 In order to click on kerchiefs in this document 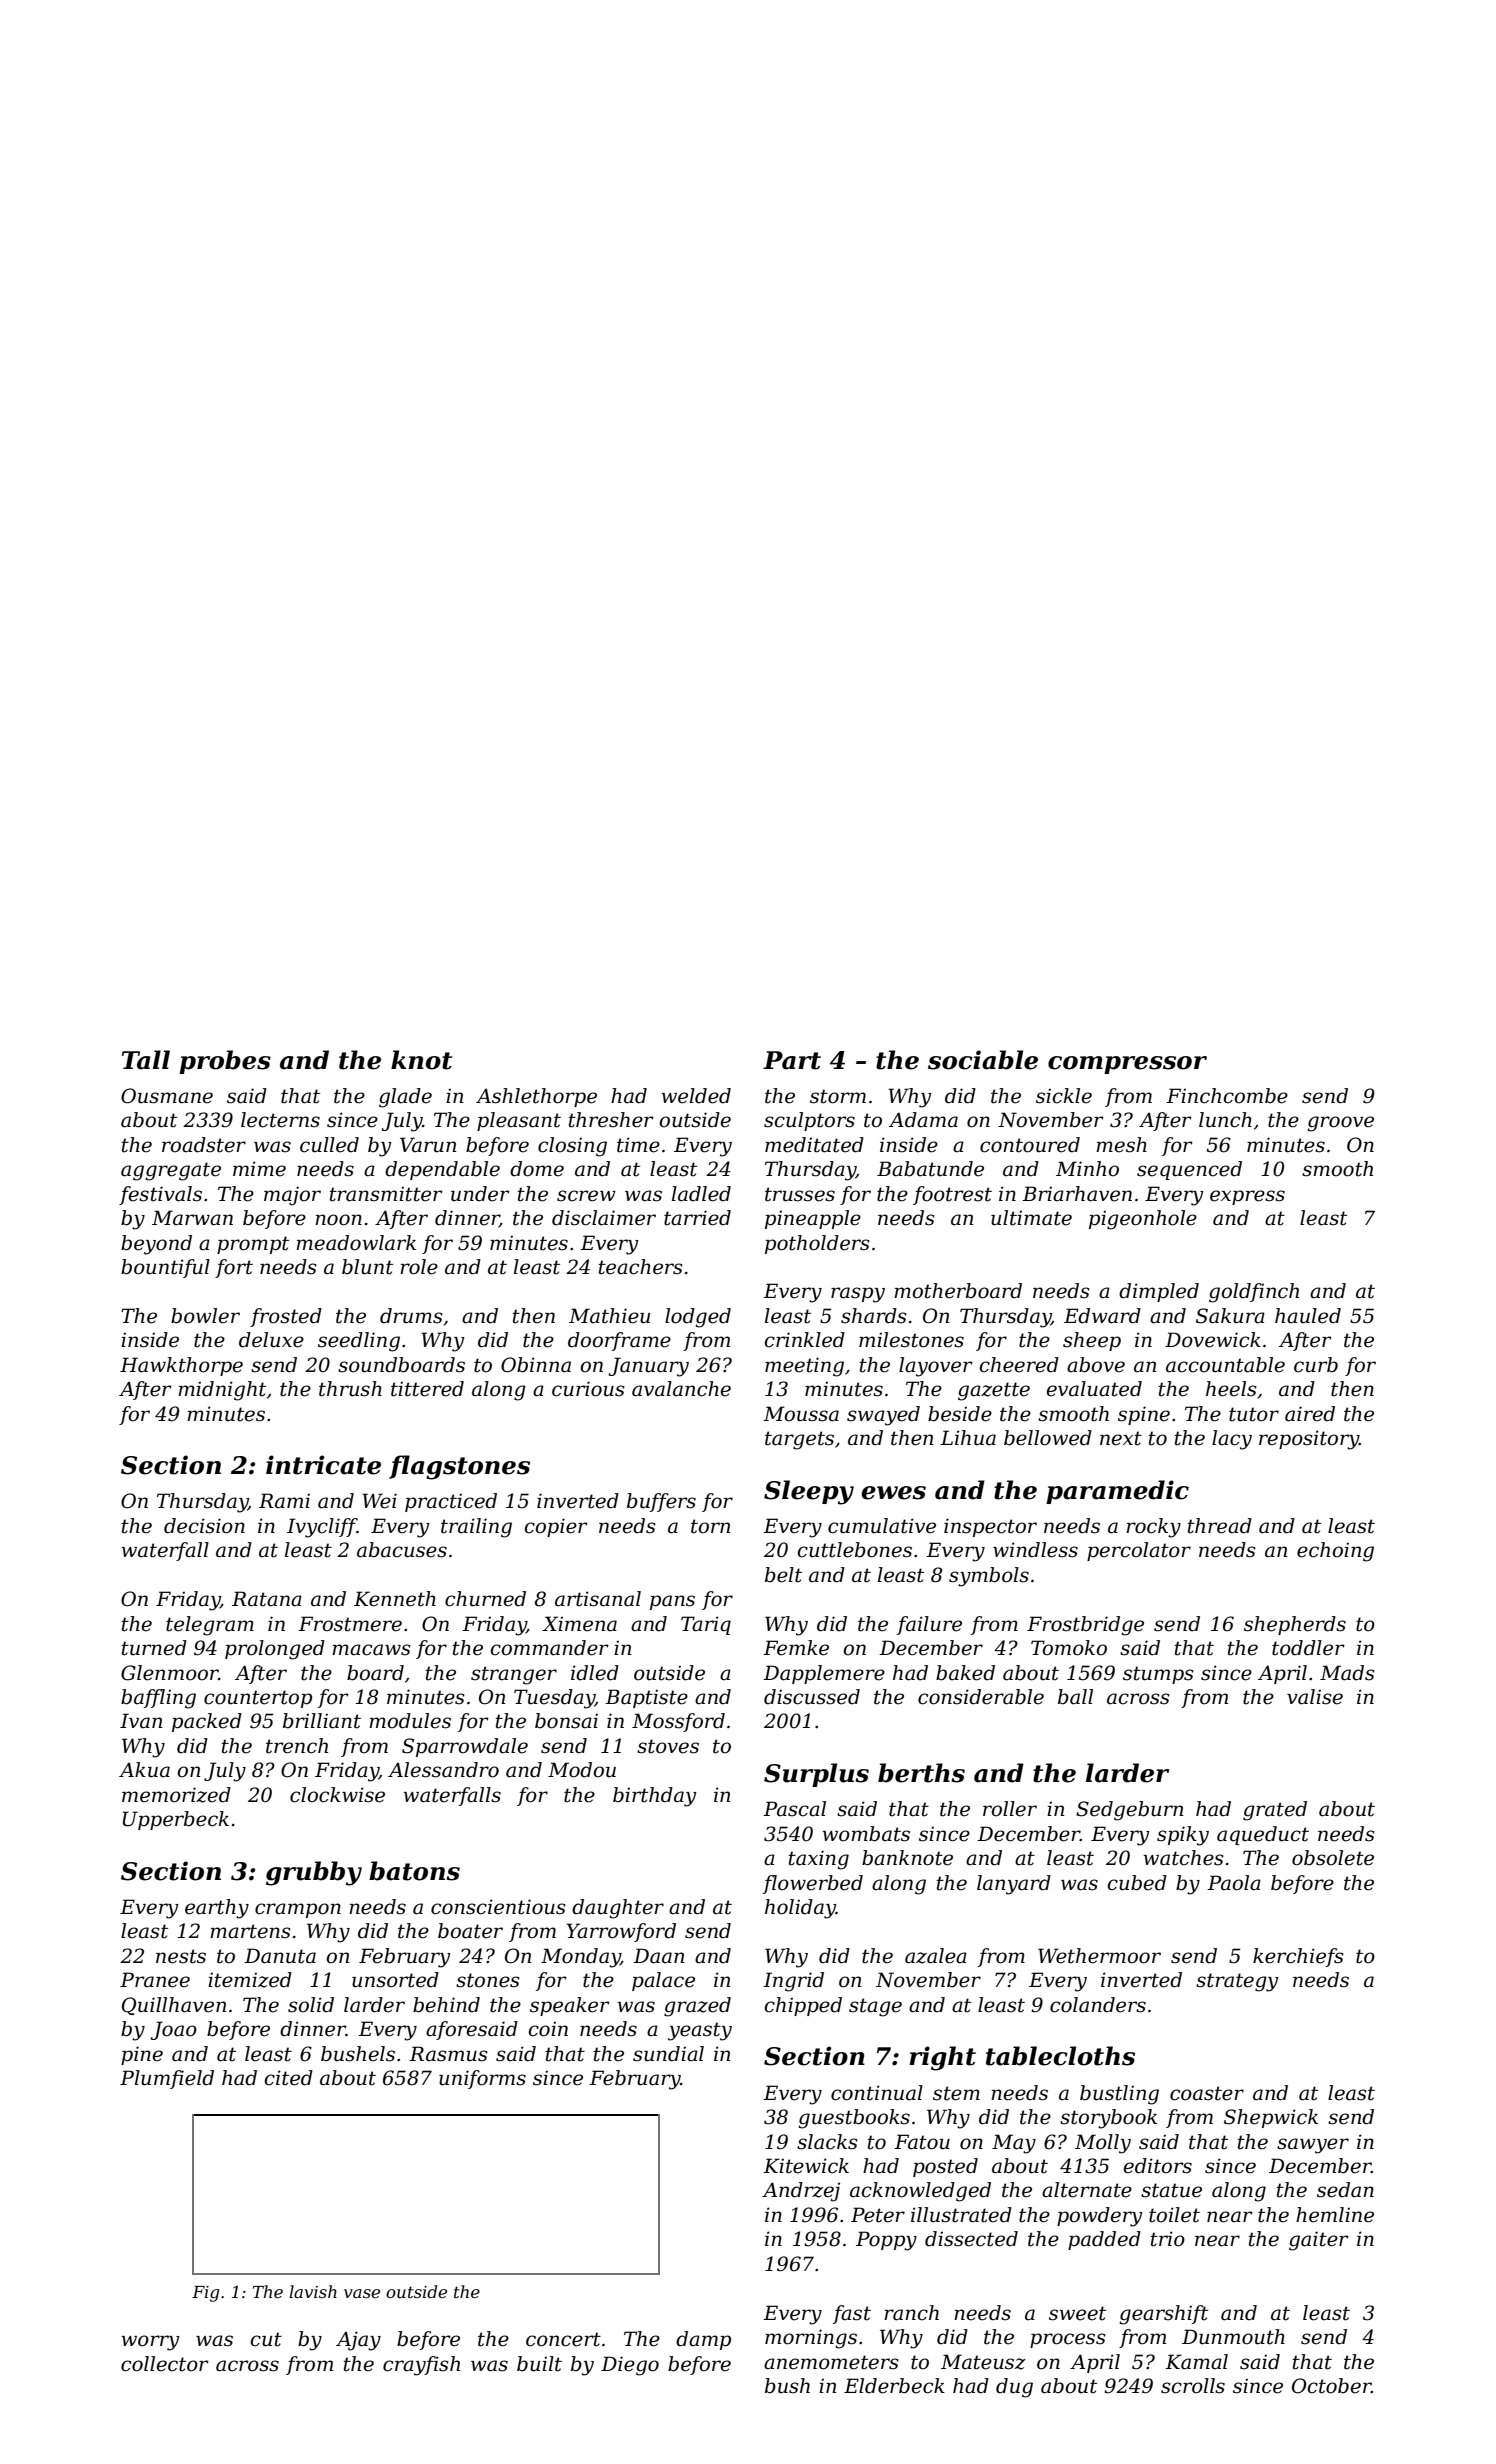, I will do `click(1298, 1957)`.
